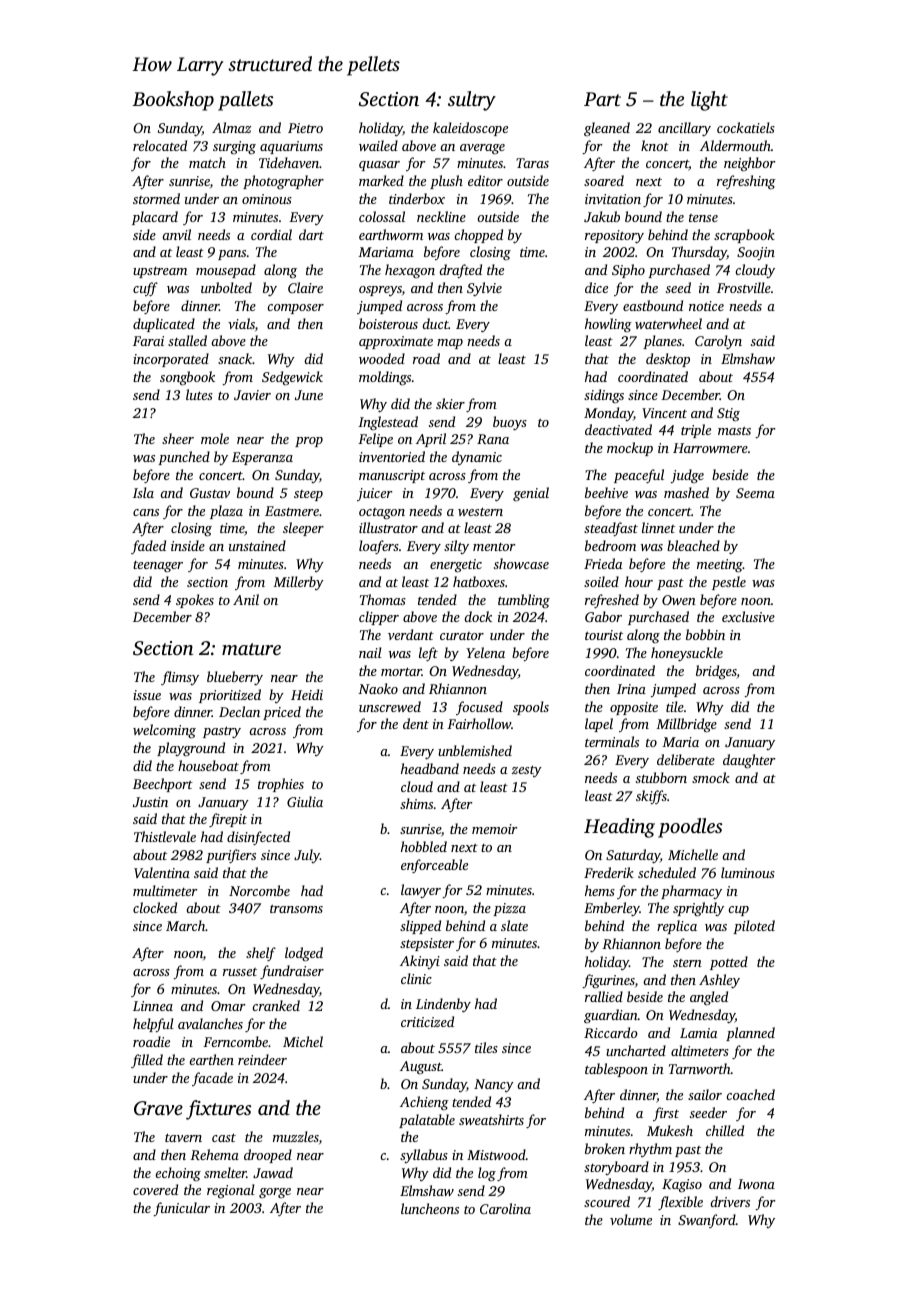  Describe the element at coordinates (380, 291) in the screenshot. I see `ospreys` at that location.
